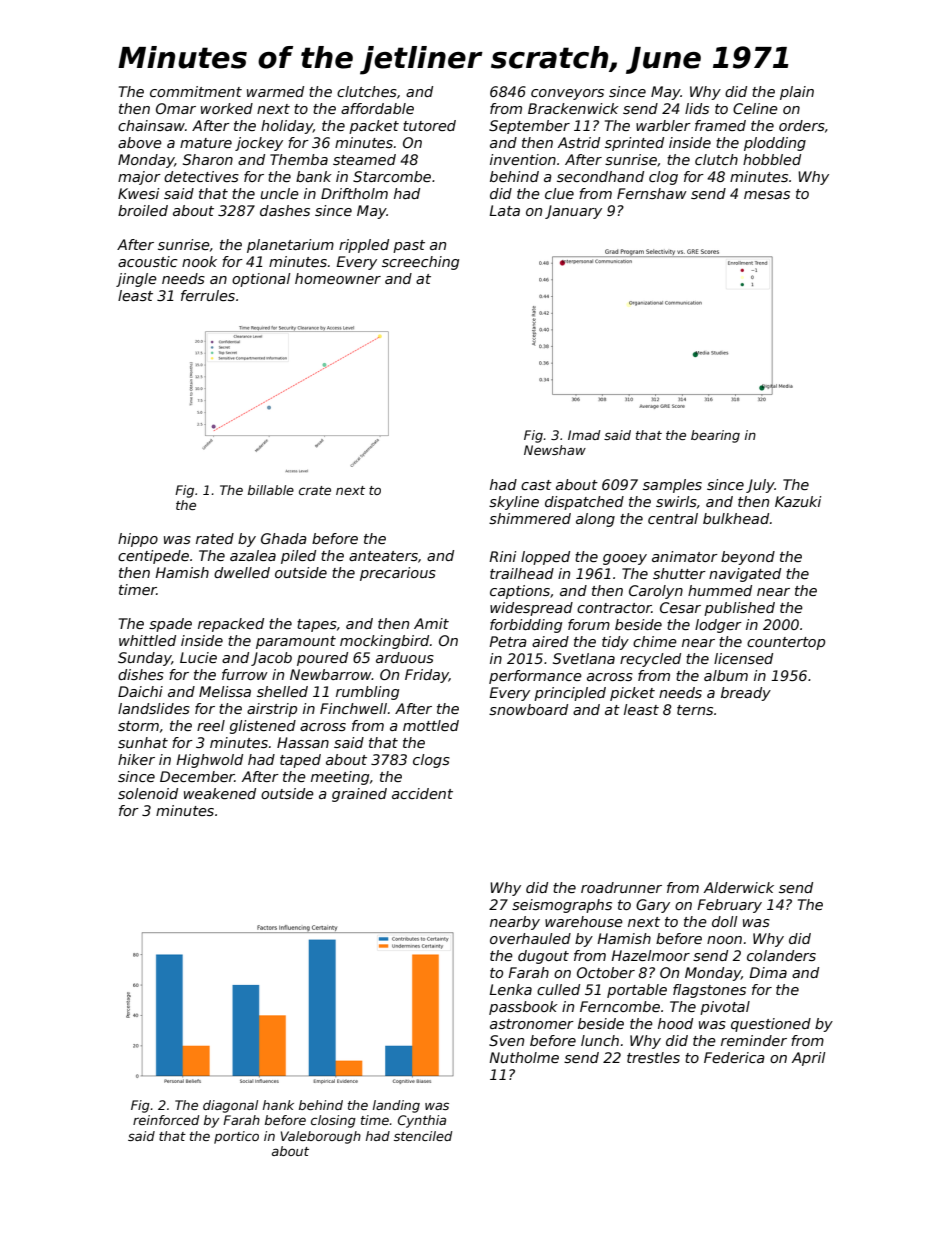  What do you see at coordinates (422, 1121) in the image?
I see `Cynthia` at bounding box center [422, 1121].
